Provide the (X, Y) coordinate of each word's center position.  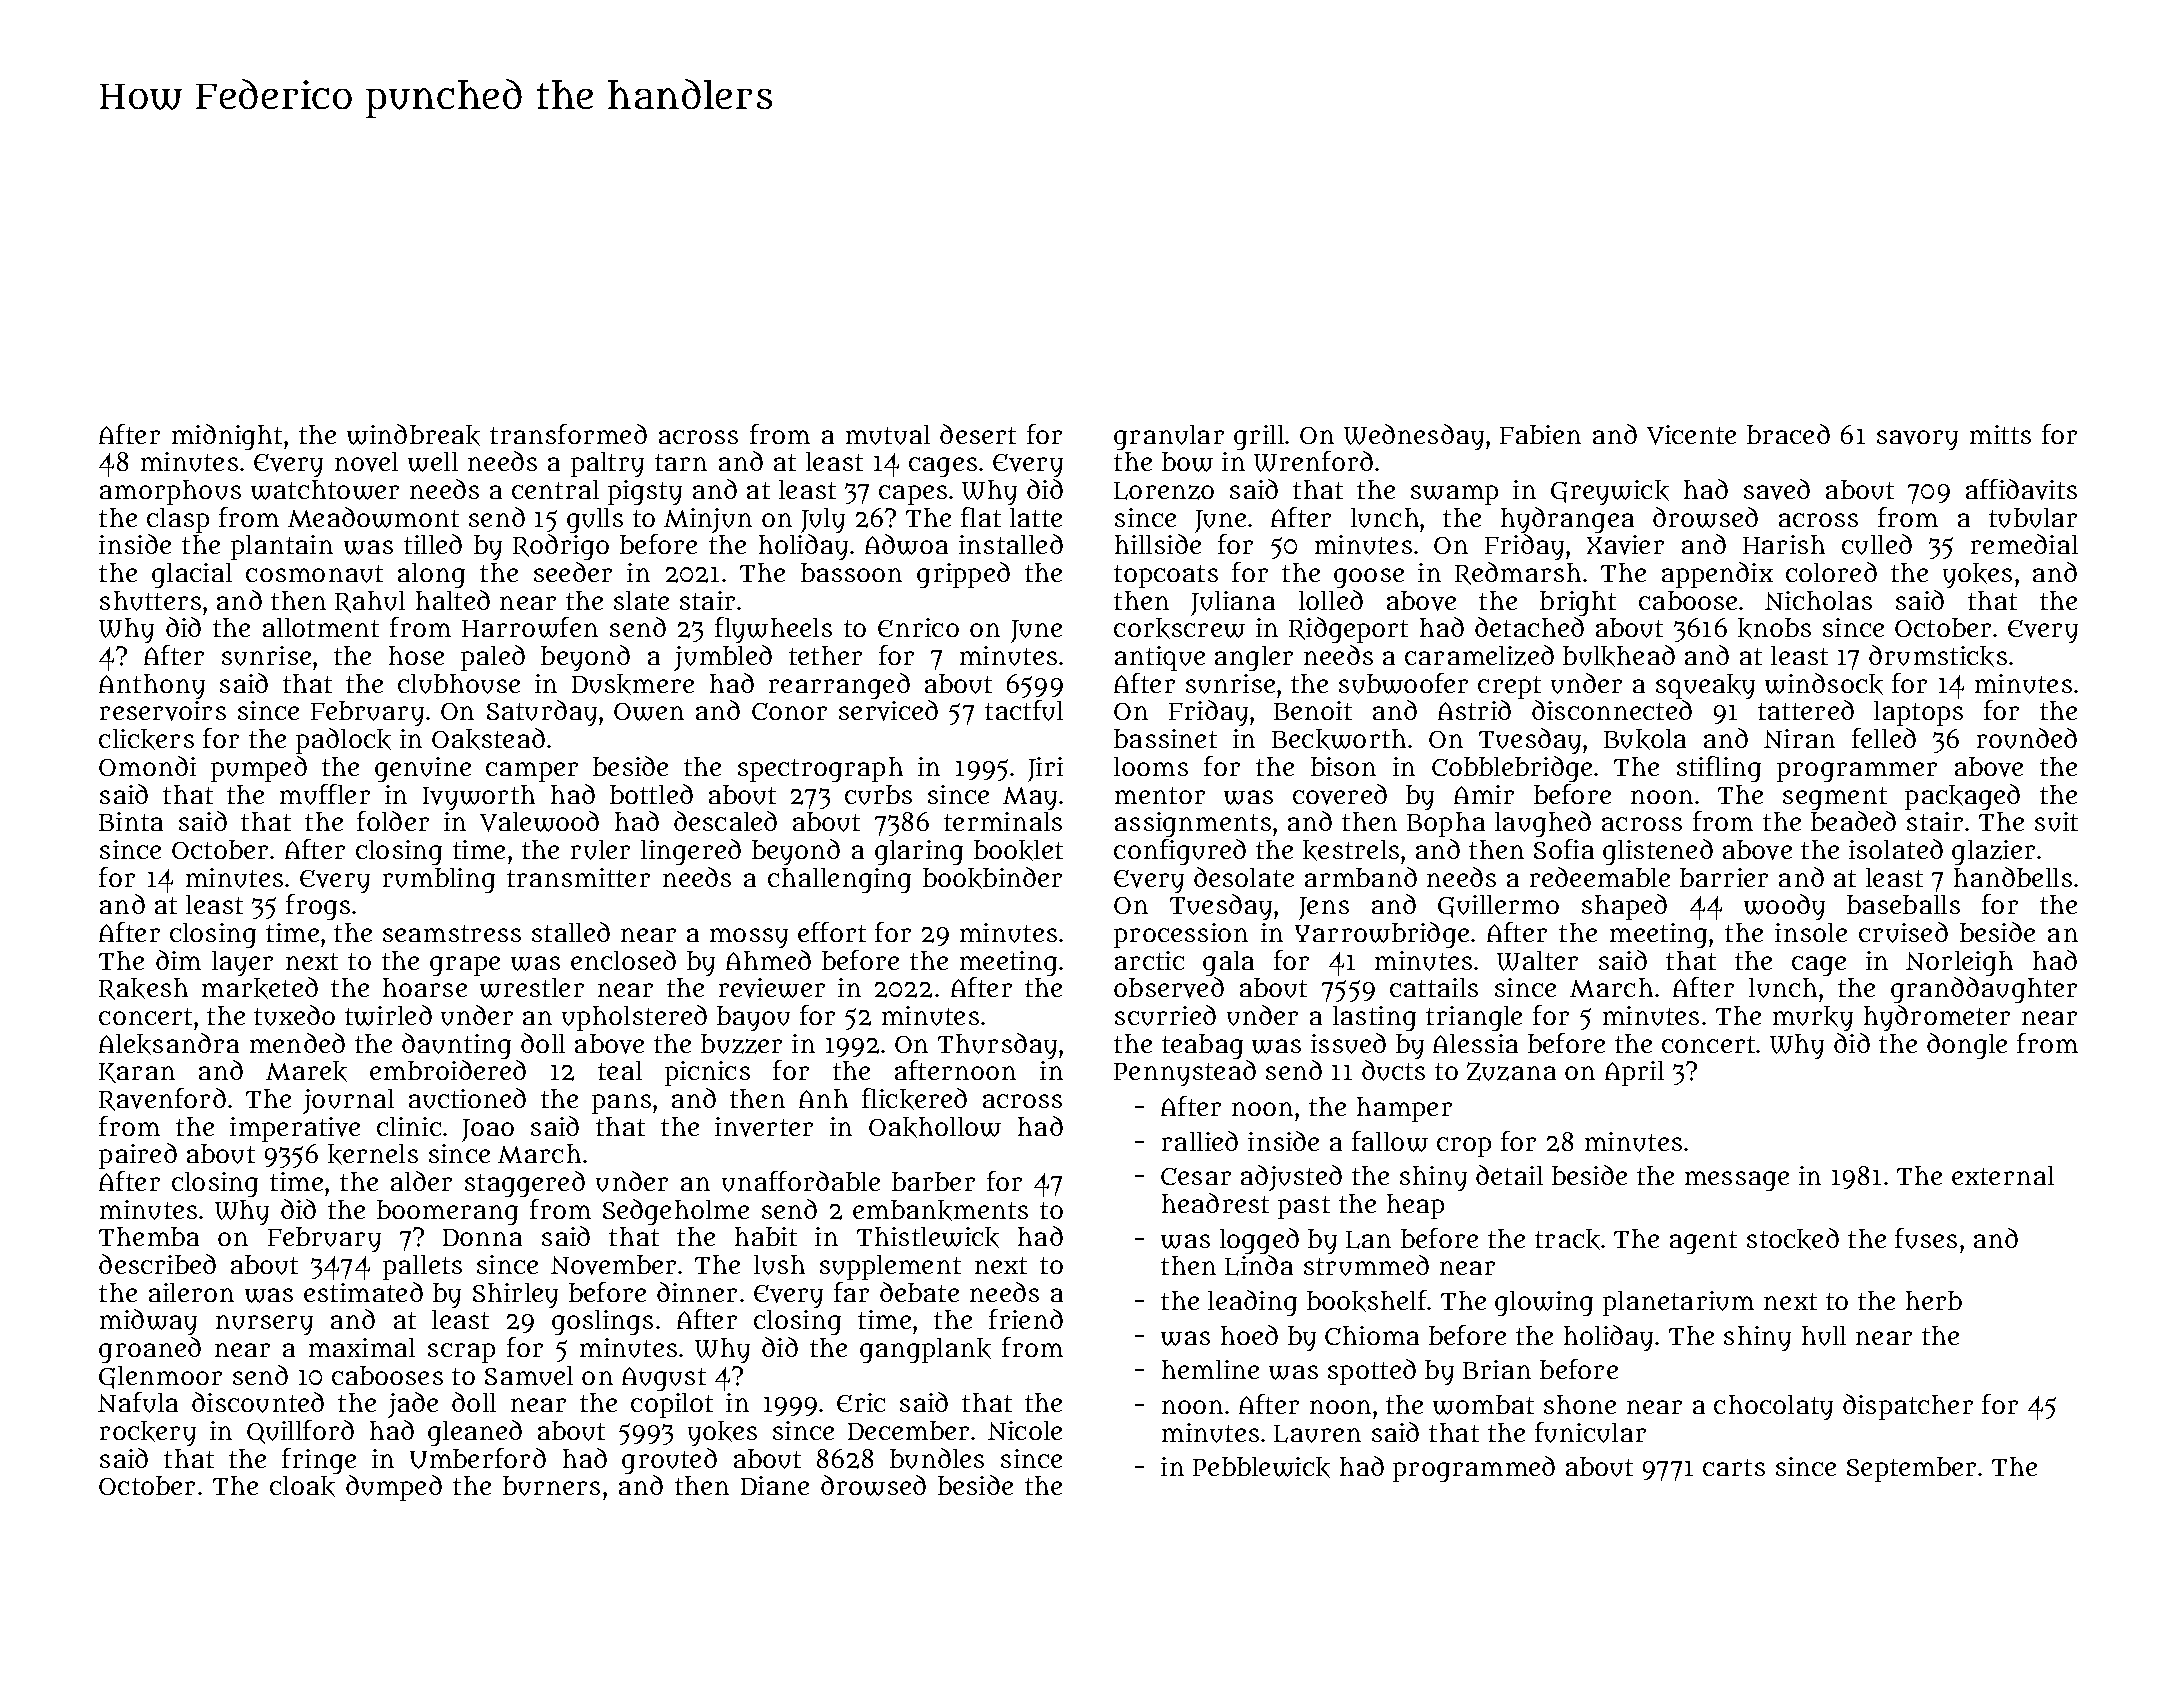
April (1634, 1073)
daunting (456, 1046)
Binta (131, 821)
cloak (302, 1486)
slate (641, 600)
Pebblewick (1261, 1467)
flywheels (773, 630)
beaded (1853, 821)
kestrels (1351, 850)
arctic (1149, 960)
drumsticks (1938, 656)
